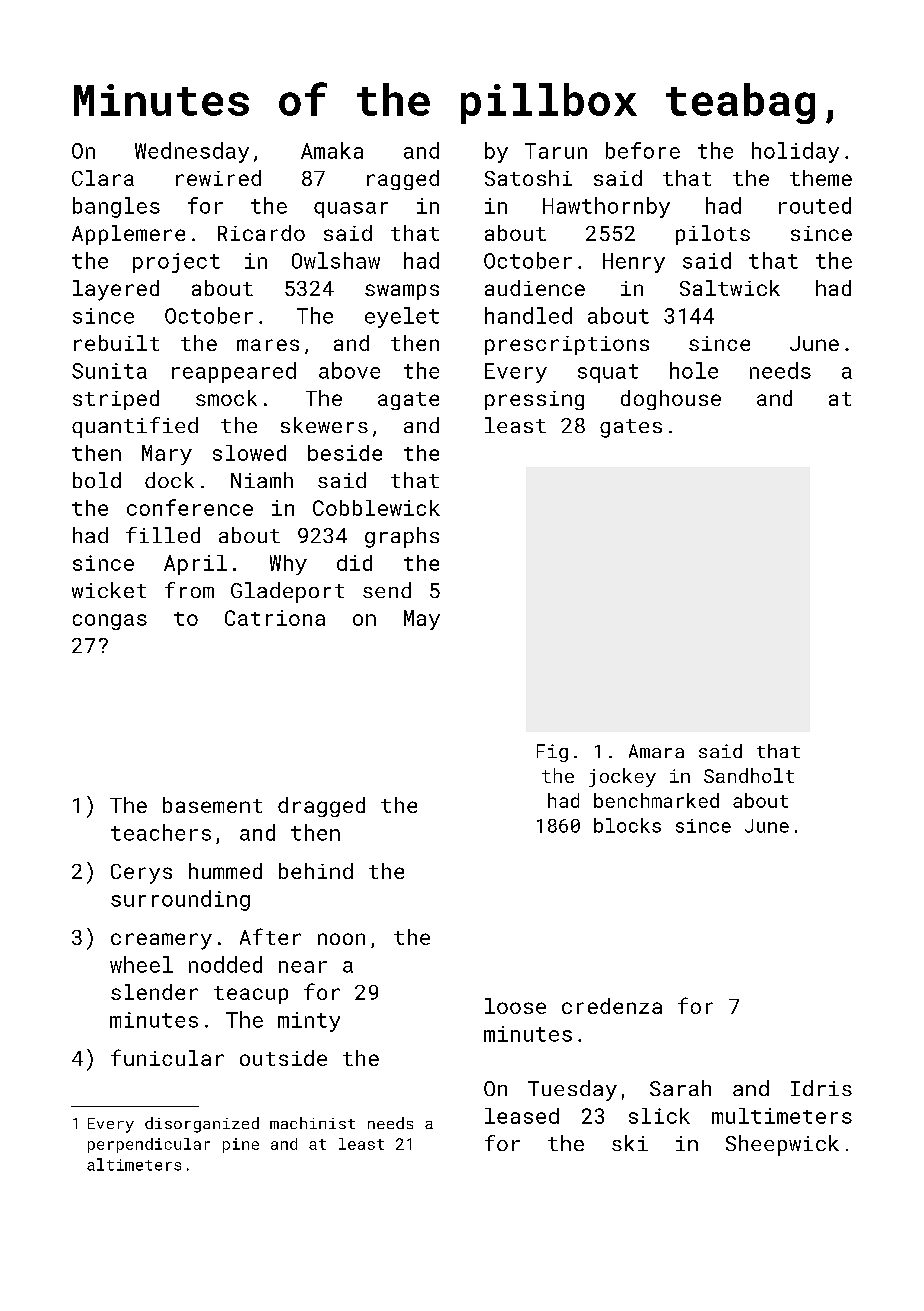 This screenshot has height=1311, width=924. I want to click on quasar, so click(351, 210).
